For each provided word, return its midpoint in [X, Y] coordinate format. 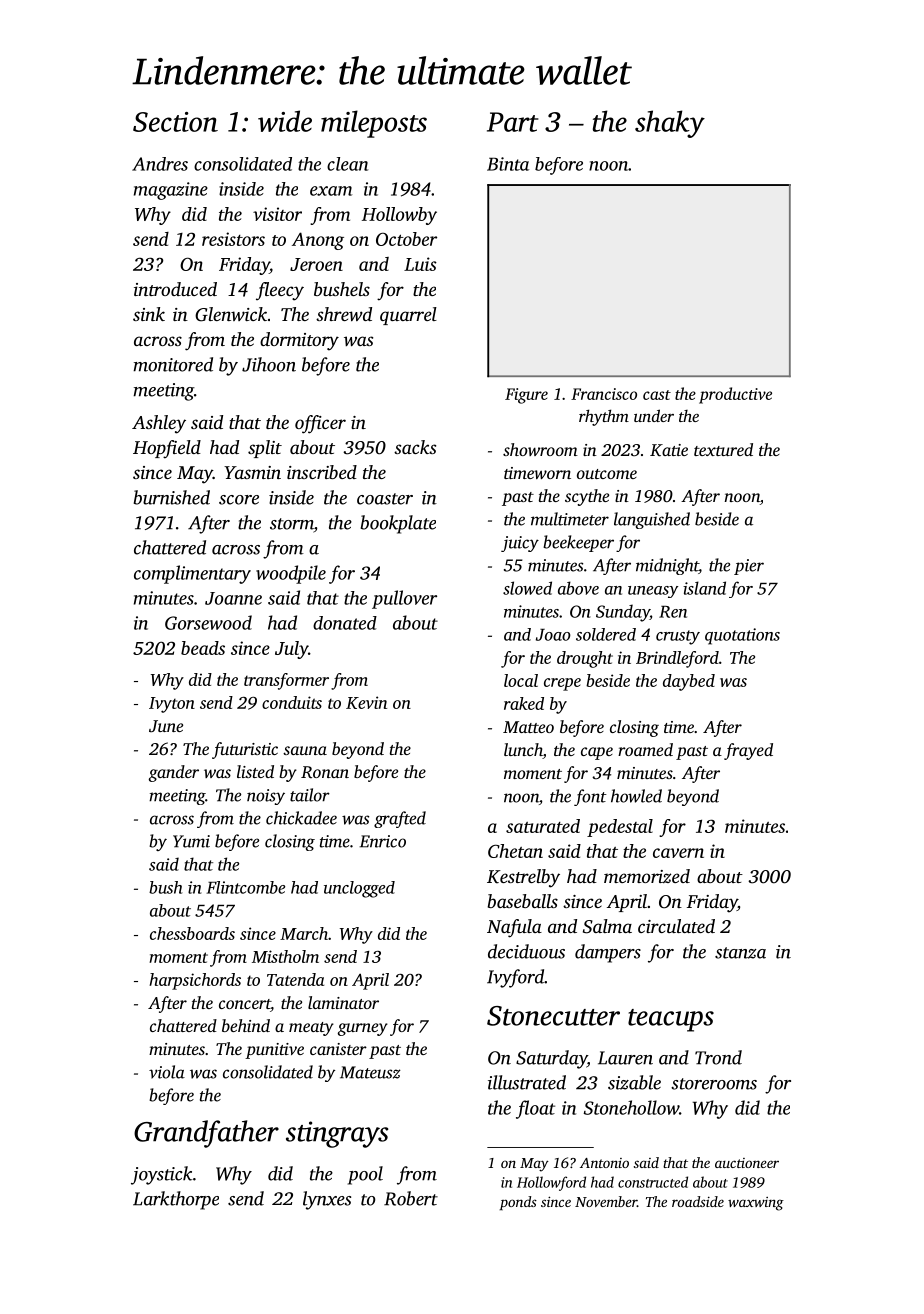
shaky [670, 124]
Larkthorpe [176, 1200]
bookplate [398, 524]
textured [723, 449]
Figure [526, 396]
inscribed [322, 472]
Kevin [366, 702]
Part [512, 122]
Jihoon [269, 364]
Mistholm [285, 956]
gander [174, 773]
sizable [634, 1082]
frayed [748, 751]
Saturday [551, 1059]
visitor [277, 214]
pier [749, 567]
